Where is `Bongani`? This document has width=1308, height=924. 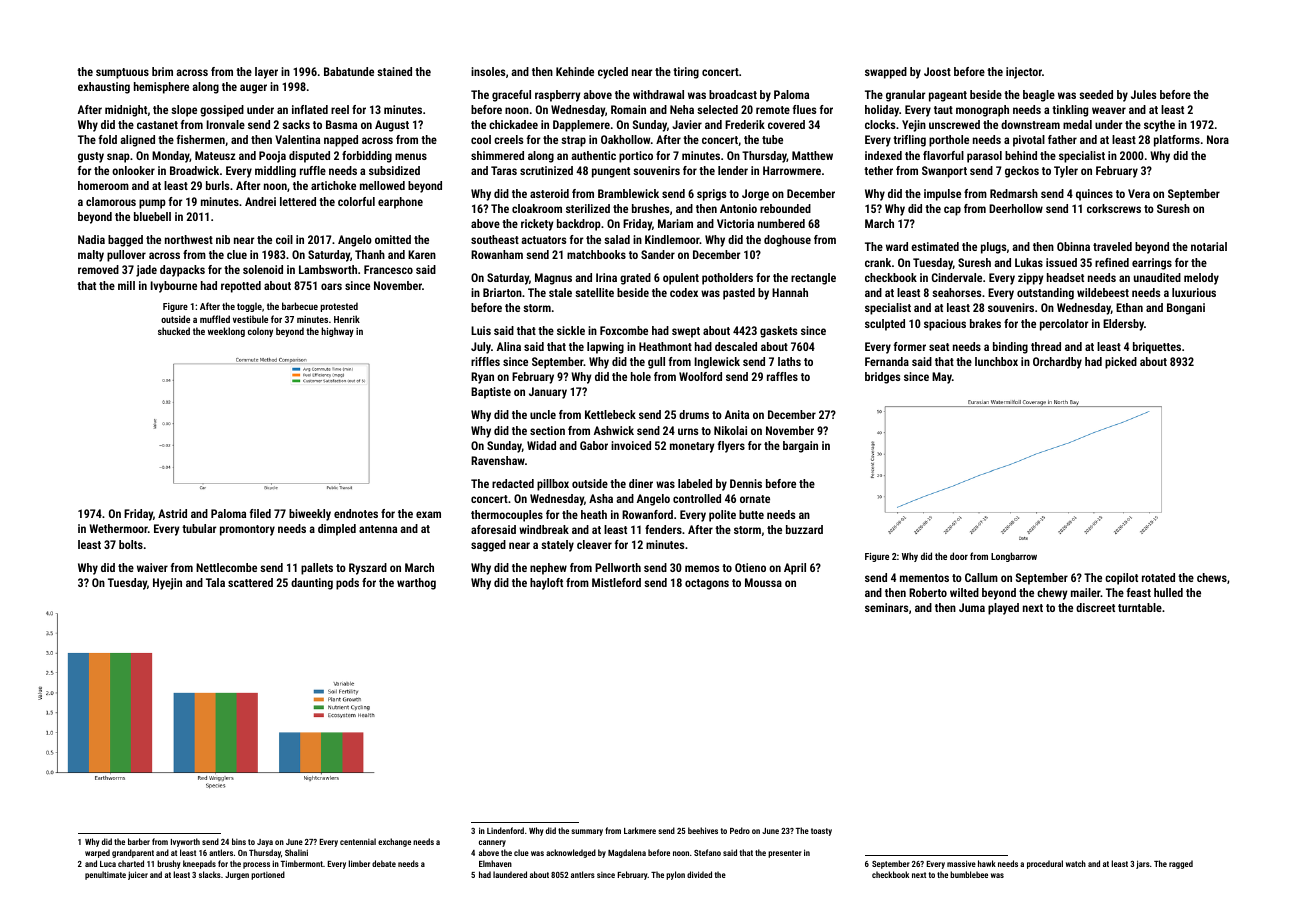 Bongani is located at coordinates (1186, 309).
